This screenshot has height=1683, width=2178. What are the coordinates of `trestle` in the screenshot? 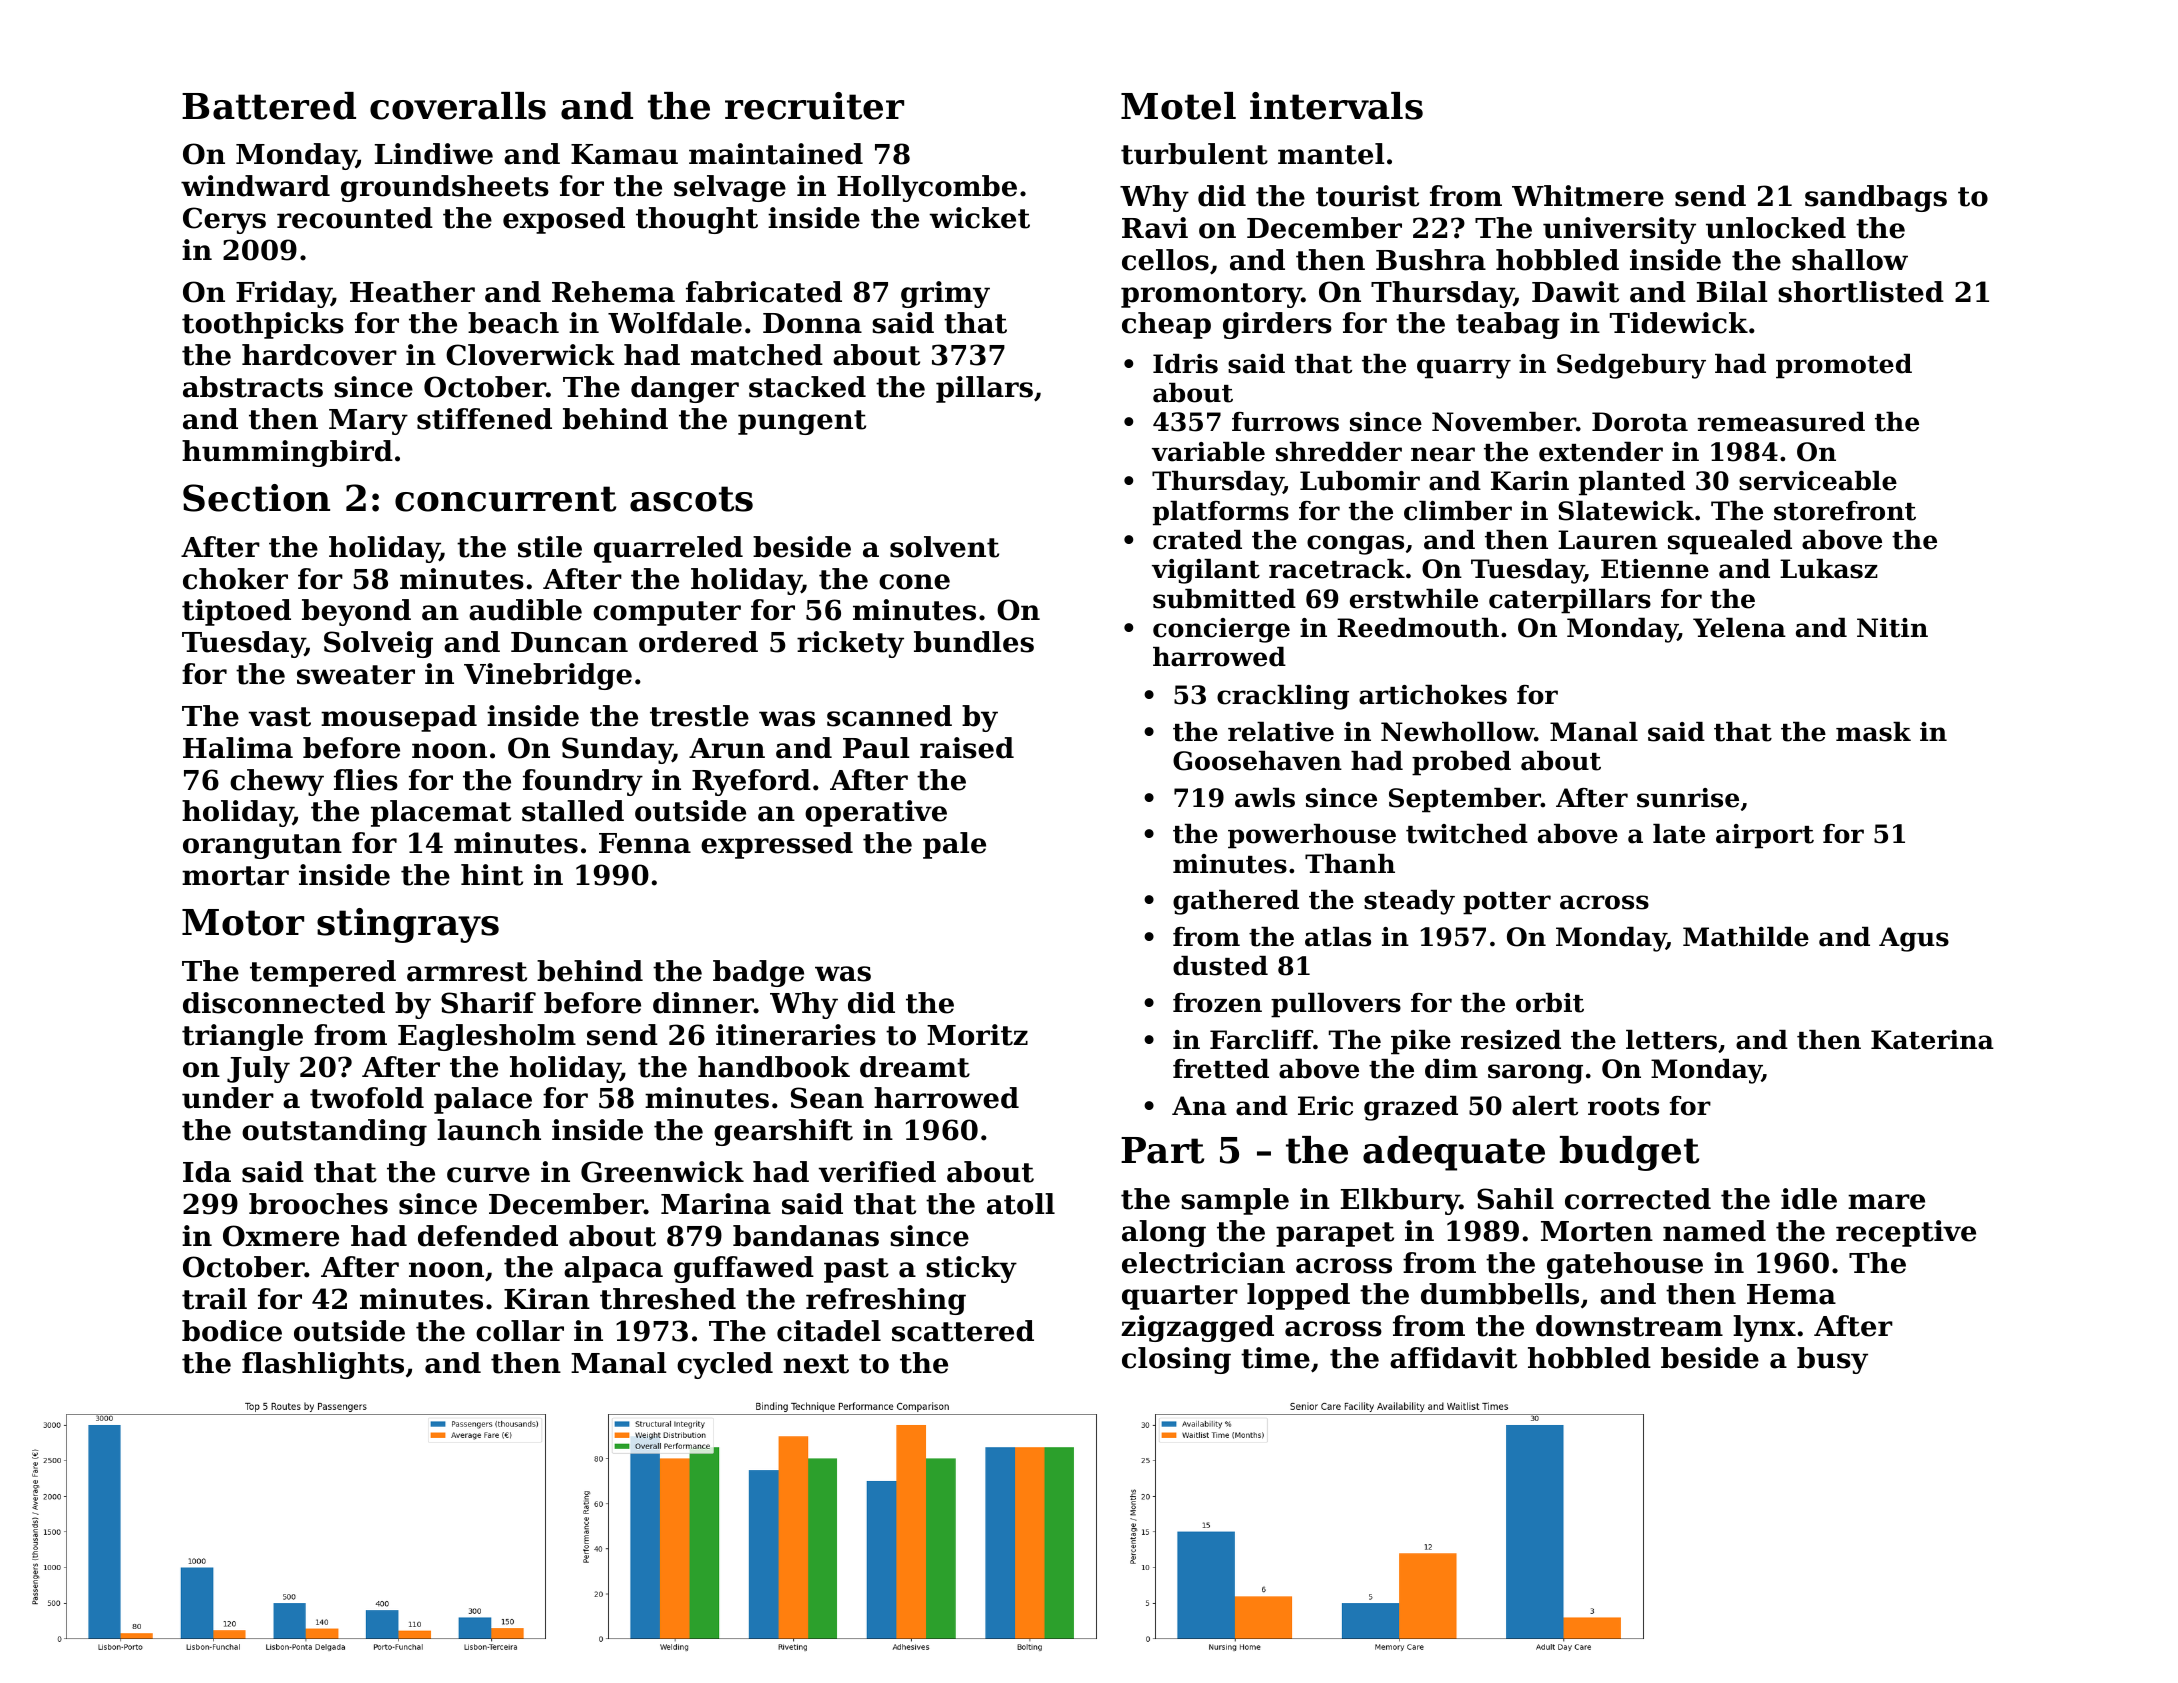 It's located at (699, 716).
